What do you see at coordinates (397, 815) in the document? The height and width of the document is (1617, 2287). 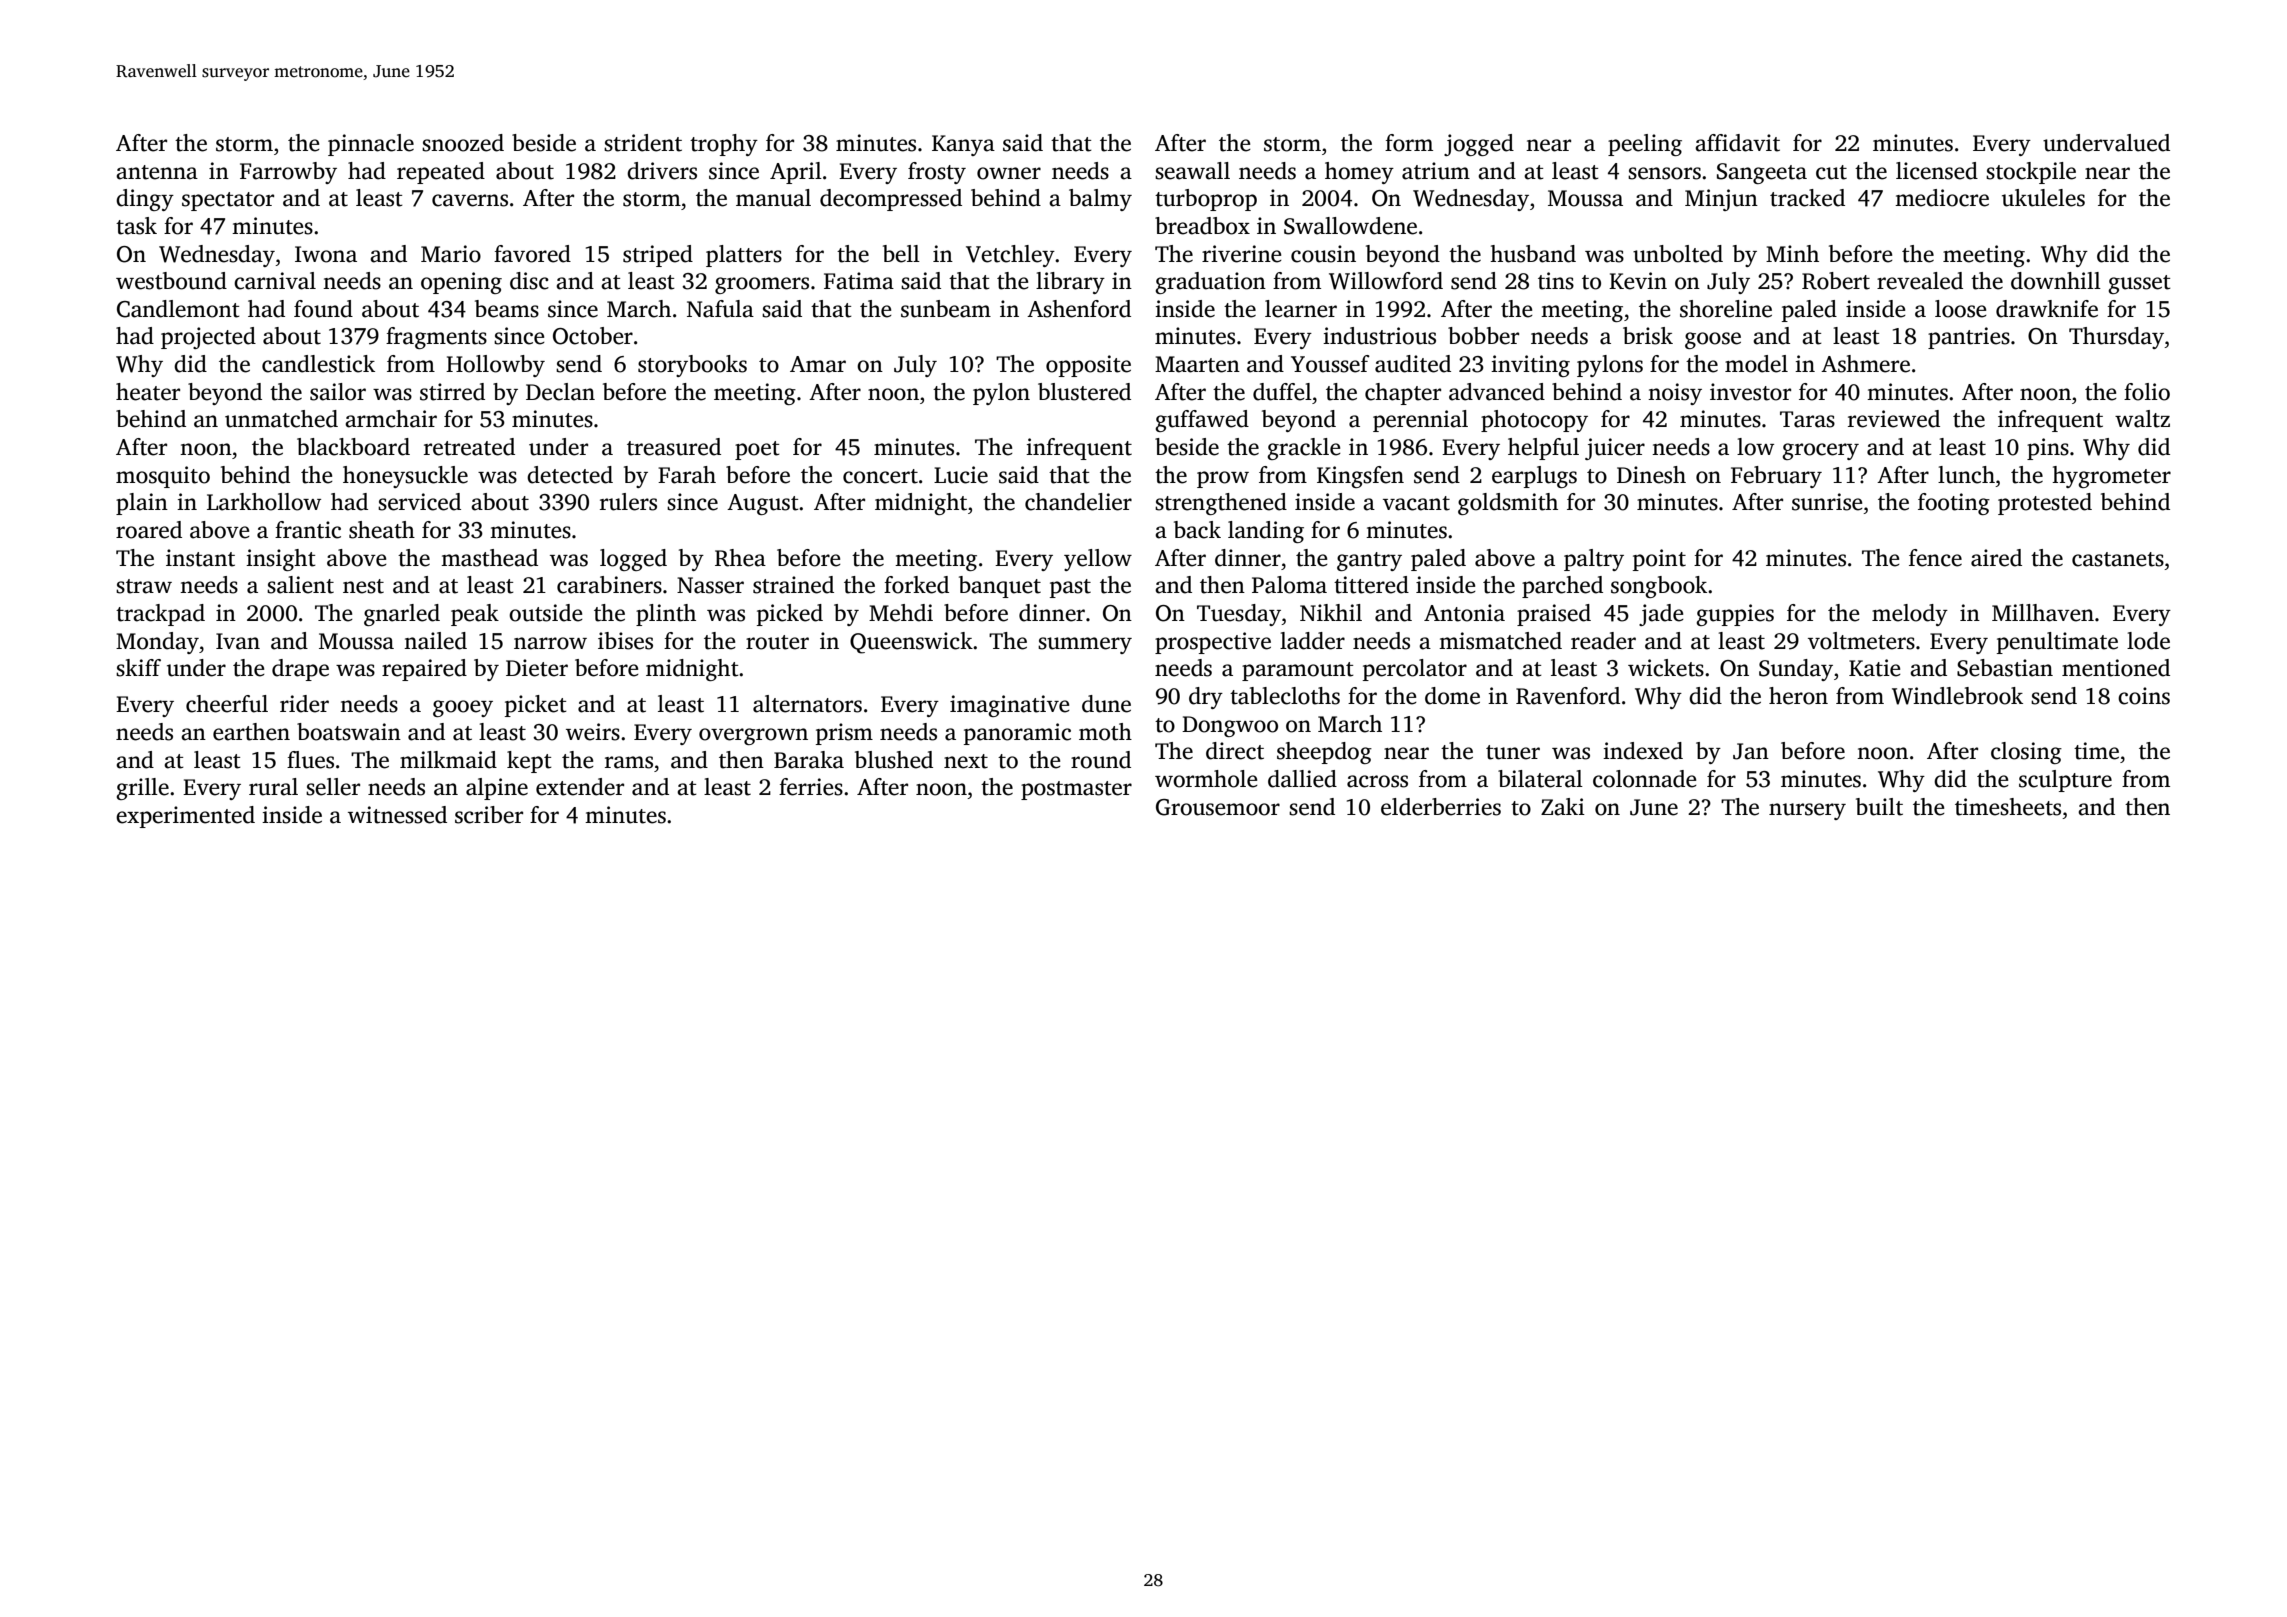 I see `witnessed` at bounding box center [397, 815].
